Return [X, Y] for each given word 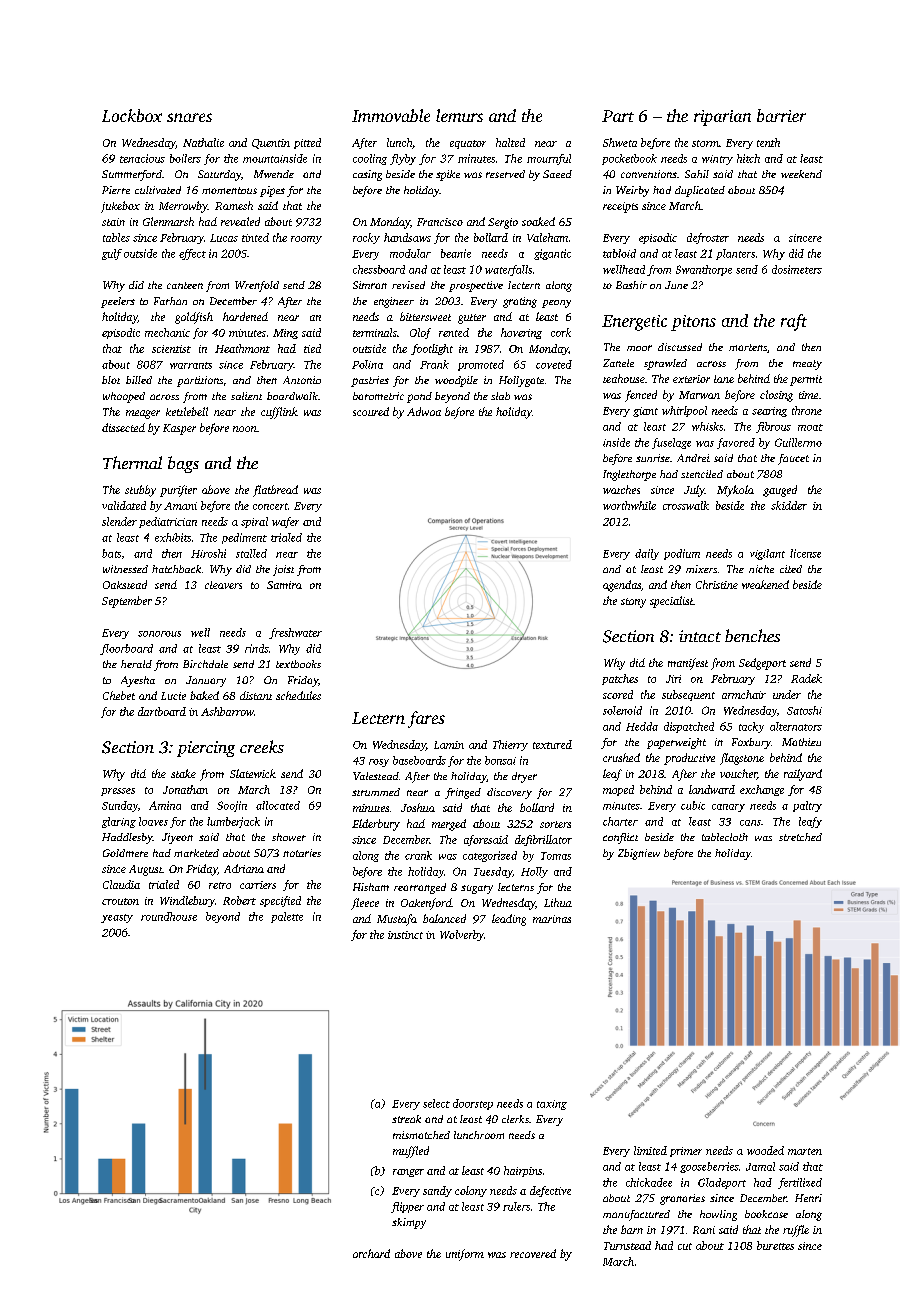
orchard [371, 1253]
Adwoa [424, 411]
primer [686, 1152]
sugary [477, 889]
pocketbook [629, 159]
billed [139, 380]
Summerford [132, 175]
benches [752, 635]
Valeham [547, 237]
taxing [552, 1105]
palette [287, 917]
